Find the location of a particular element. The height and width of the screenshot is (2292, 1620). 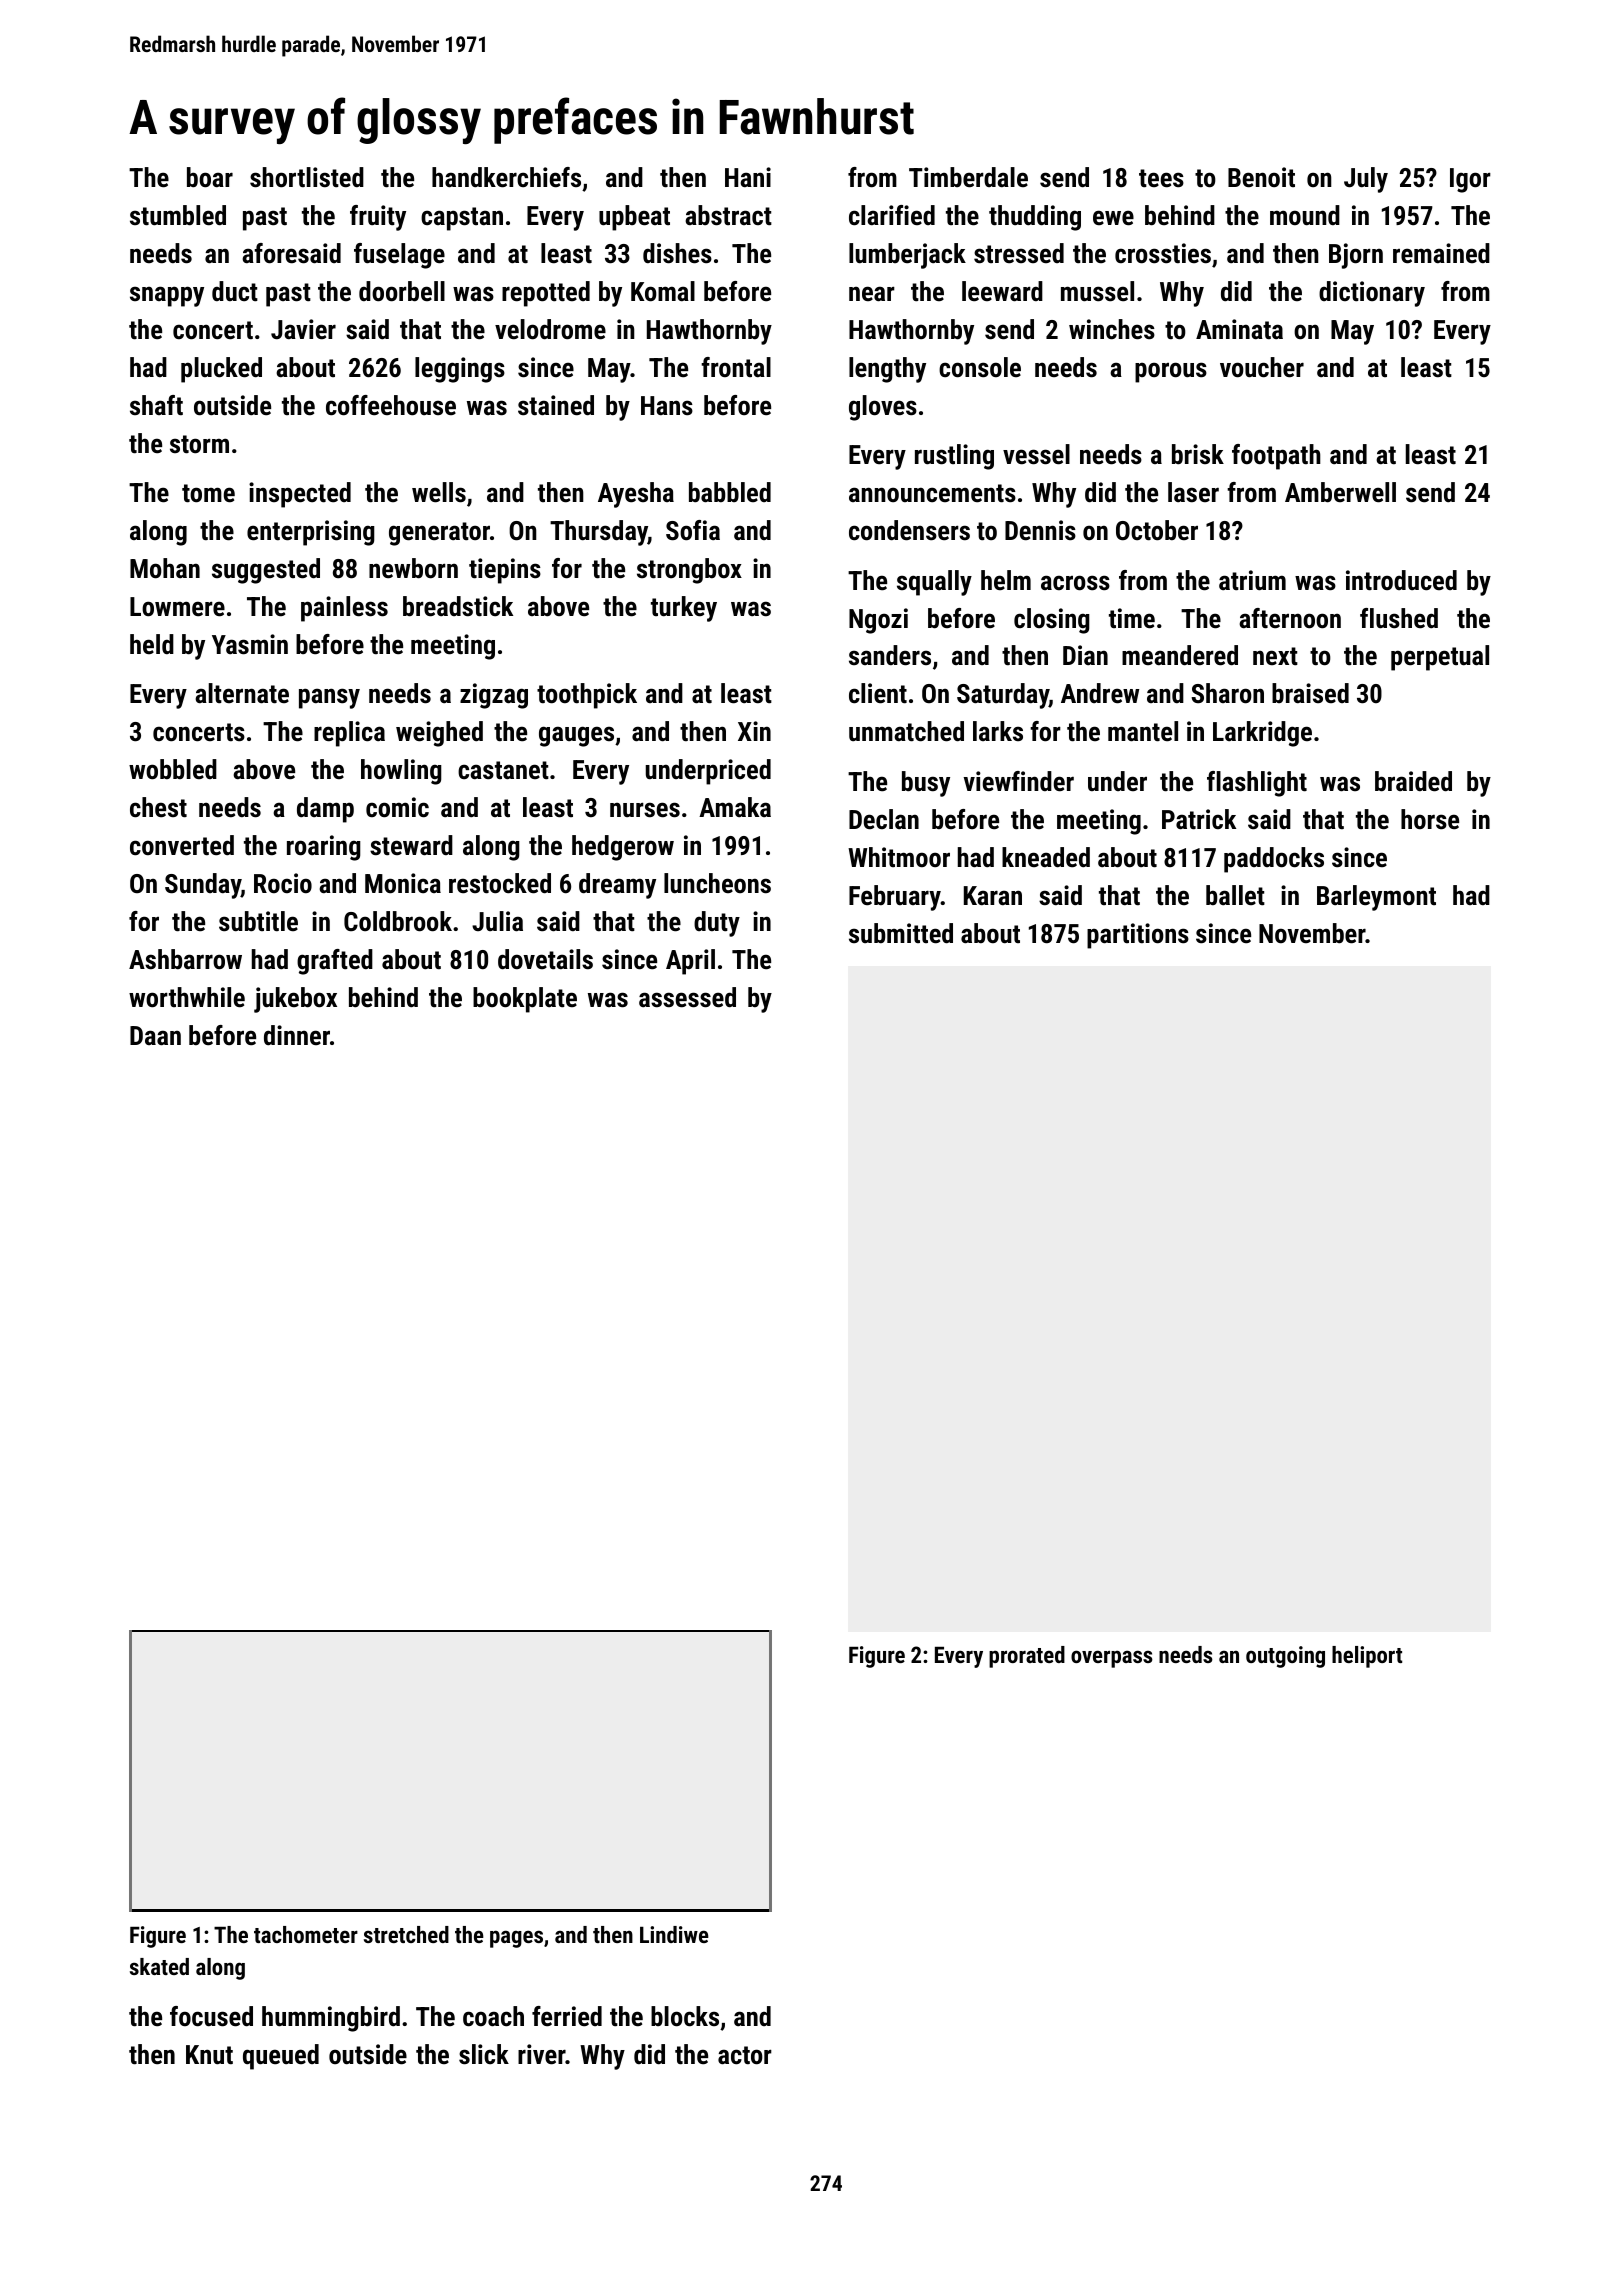

actor is located at coordinates (745, 2055).
